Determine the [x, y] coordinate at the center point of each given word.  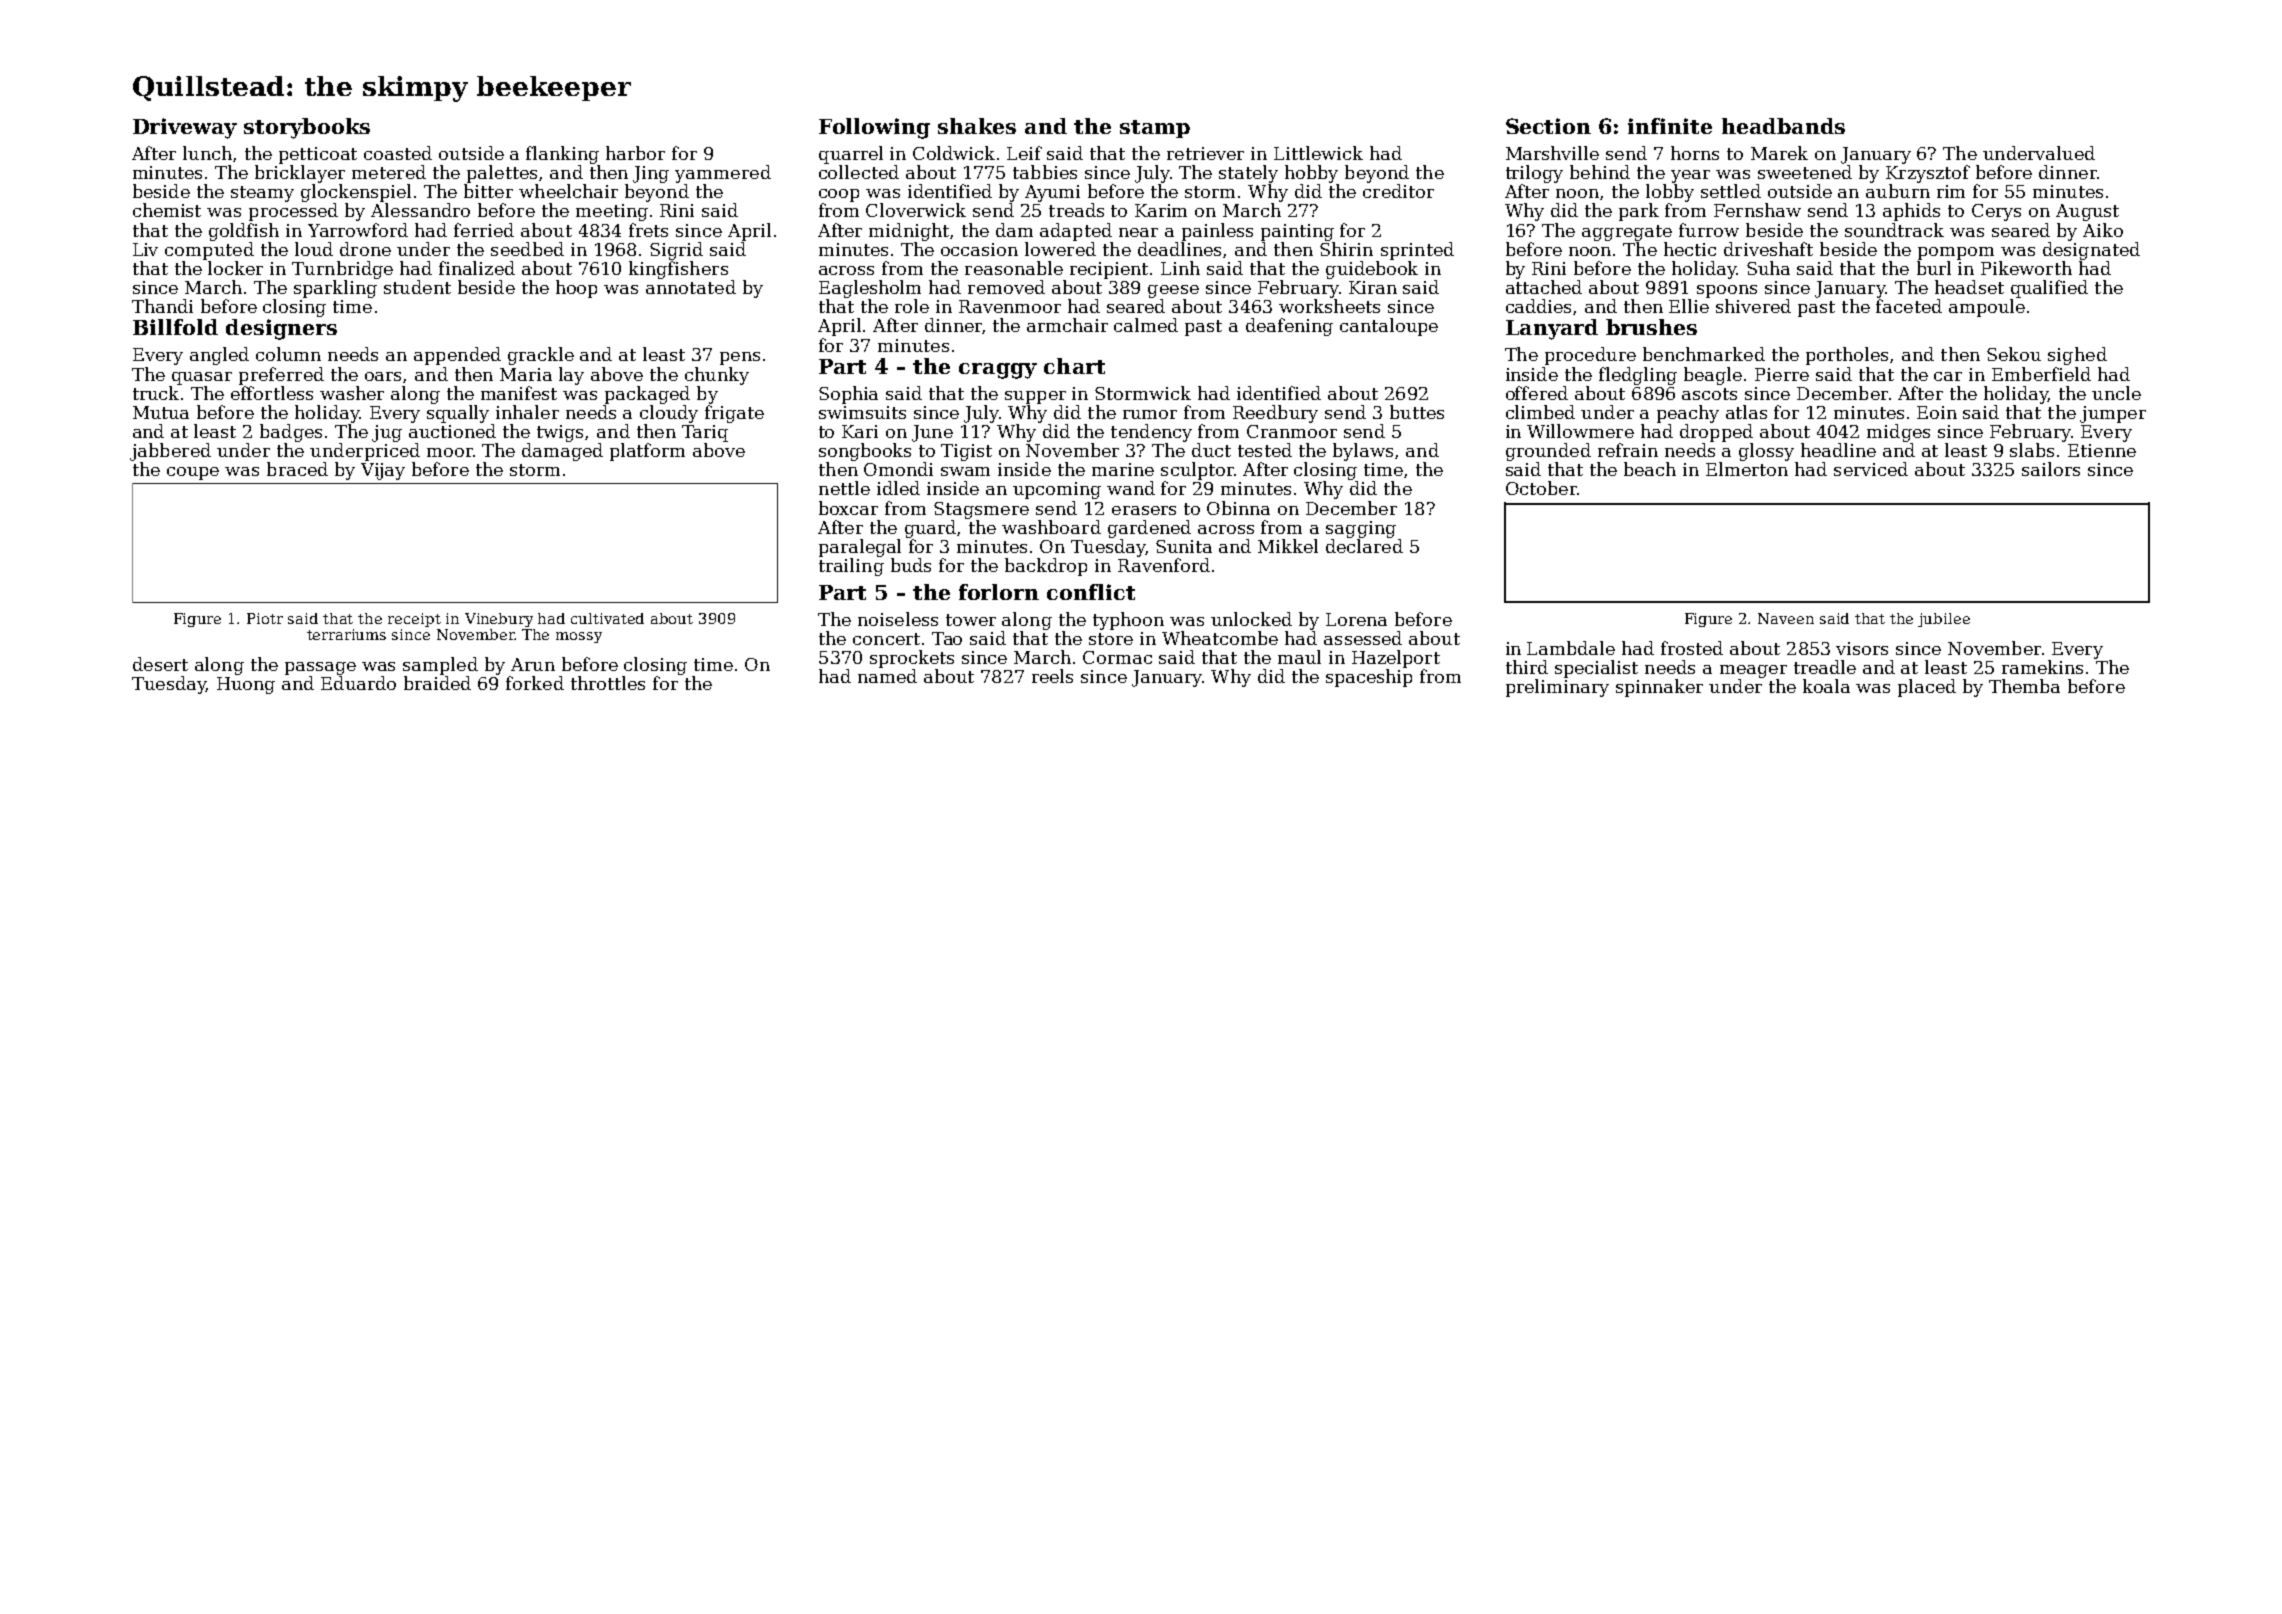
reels [1052, 676]
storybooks [307, 128]
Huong [246, 685]
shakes [977, 126]
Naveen [1786, 618]
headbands [1783, 126]
